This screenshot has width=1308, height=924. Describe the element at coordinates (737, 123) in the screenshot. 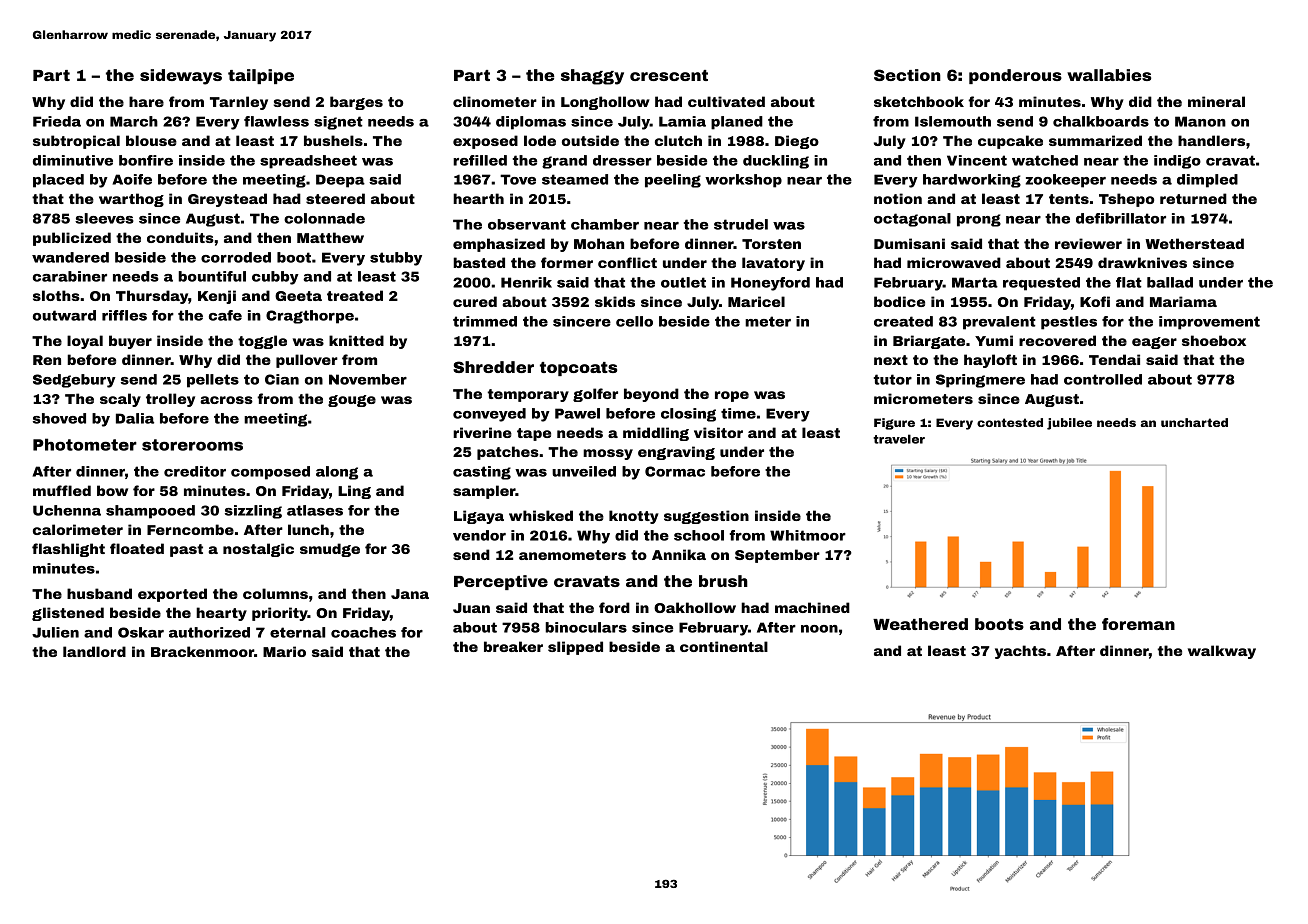

I see `planed` at that location.
